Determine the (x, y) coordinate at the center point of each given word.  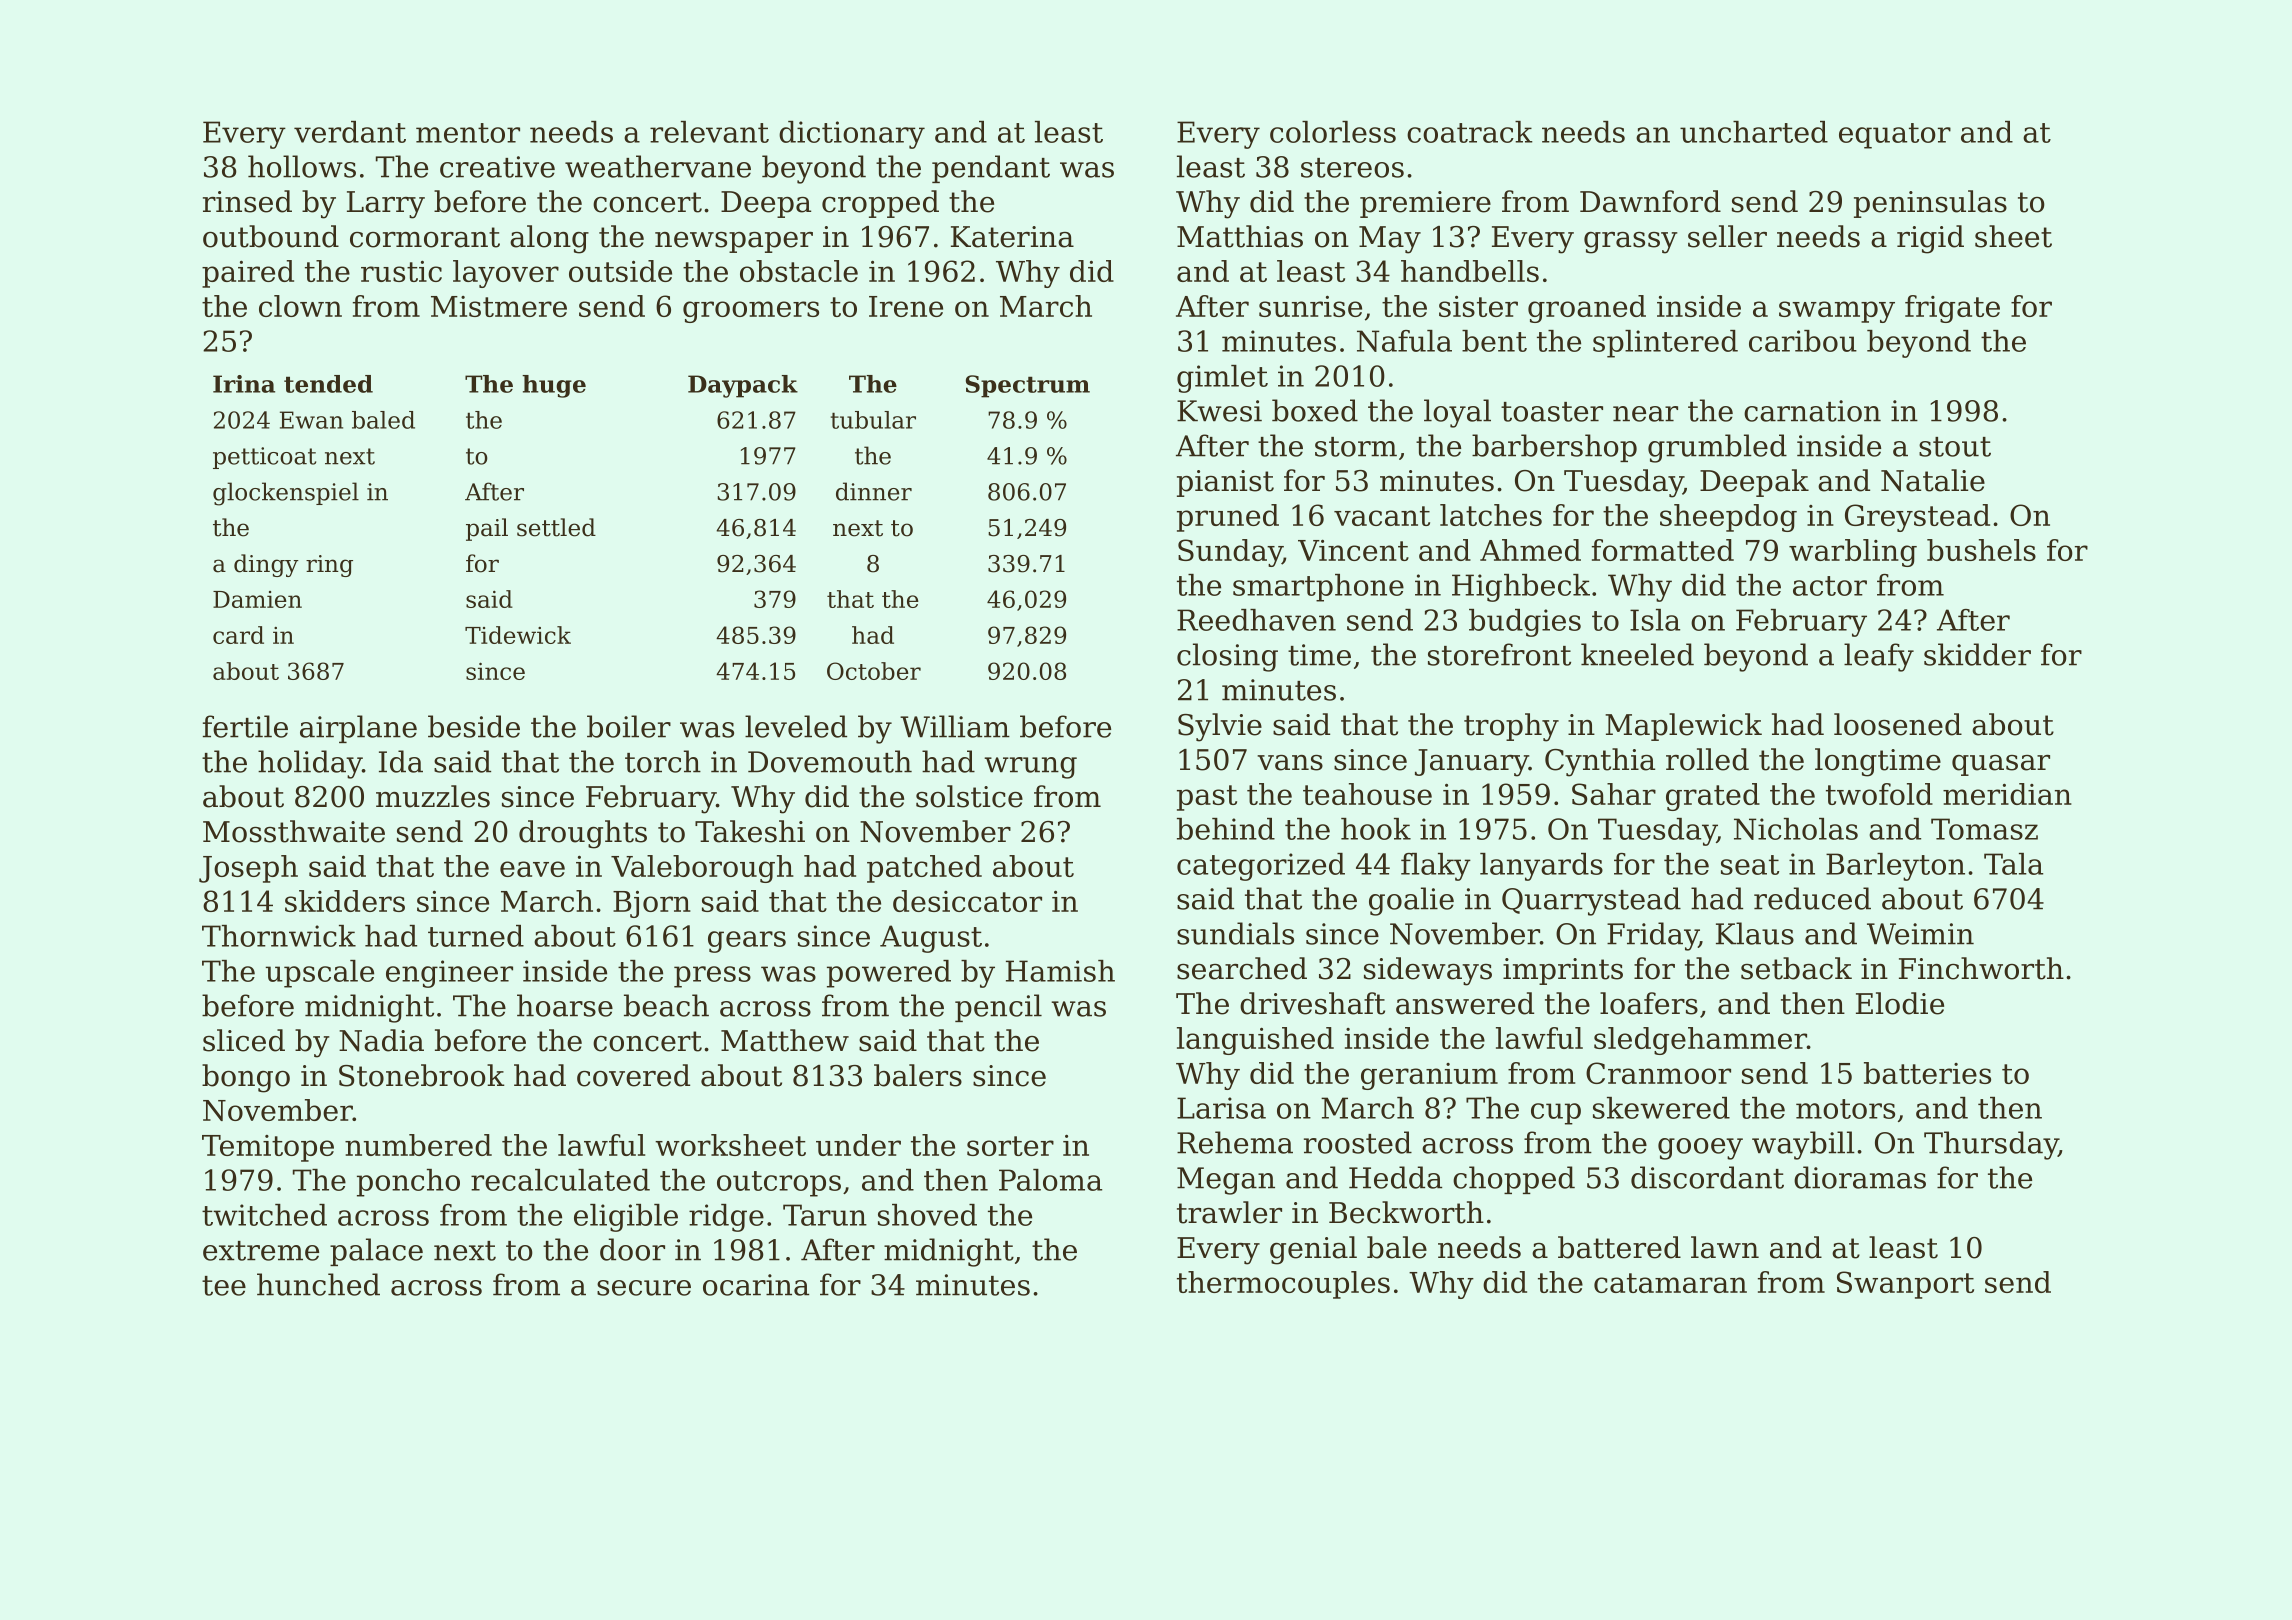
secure (644, 1288)
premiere (1425, 204)
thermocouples (1283, 1285)
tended (328, 384)
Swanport (1905, 1285)
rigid (1930, 239)
